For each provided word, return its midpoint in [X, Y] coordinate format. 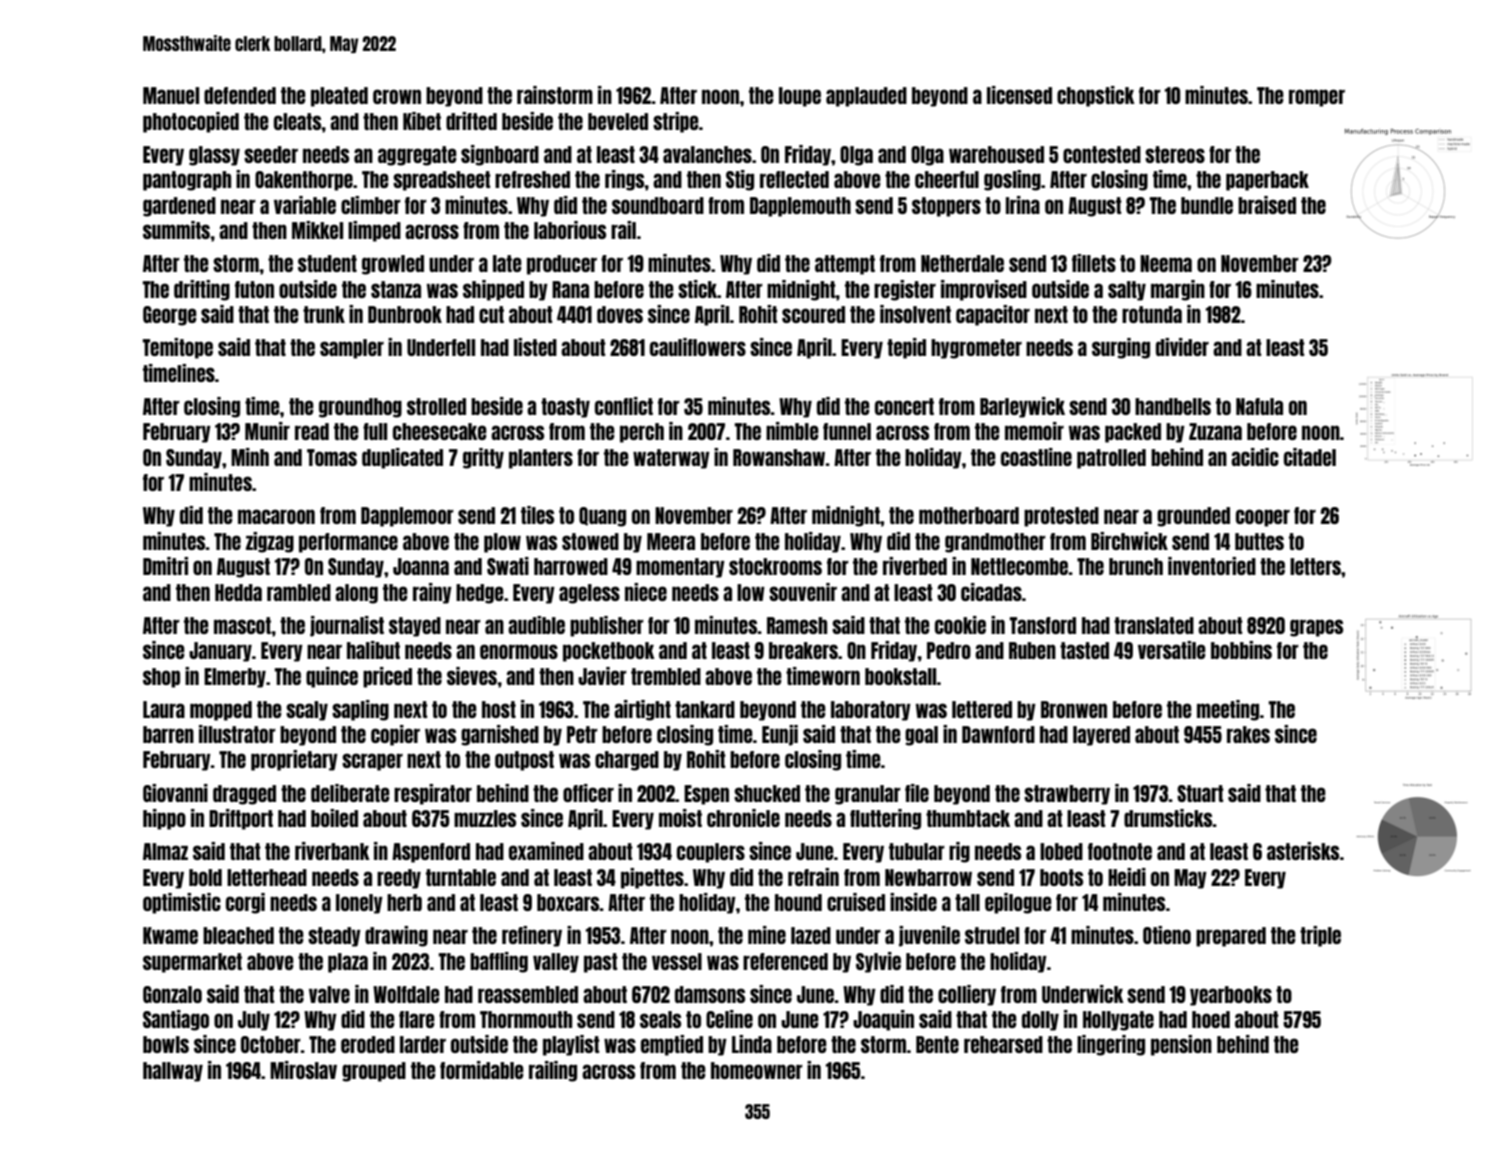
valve [329, 994]
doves [620, 314]
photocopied [191, 122]
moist [680, 818]
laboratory [871, 711]
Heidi [1127, 877]
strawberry [1067, 795]
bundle [1207, 205]
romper [1317, 98]
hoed [1211, 1019]
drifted [471, 121]
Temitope [178, 348]
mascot [243, 625]
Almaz [165, 851]
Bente [937, 1044]
